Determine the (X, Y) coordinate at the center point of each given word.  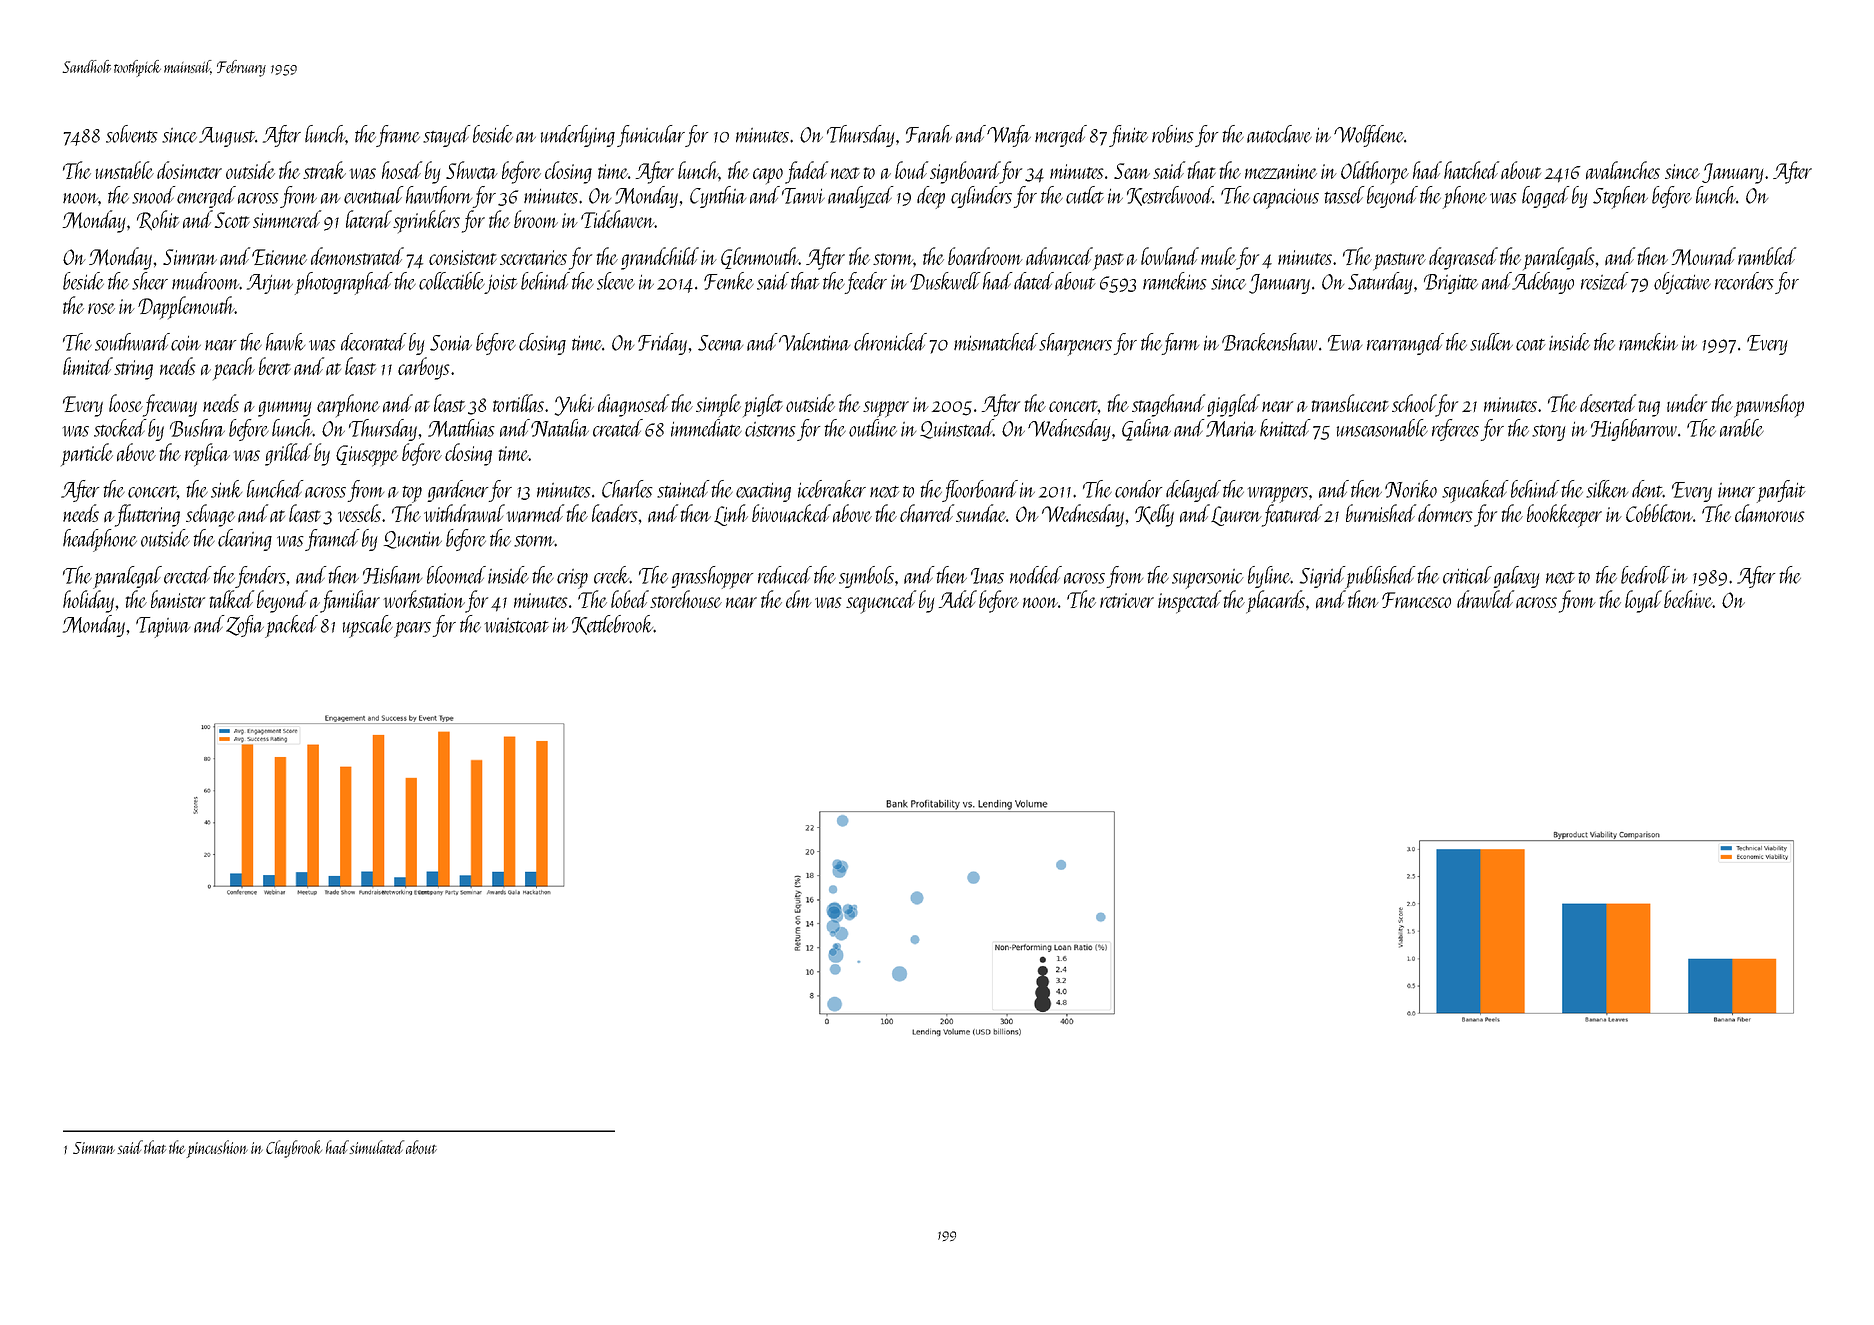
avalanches (1623, 170)
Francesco (1416, 600)
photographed (343, 283)
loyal (1643, 601)
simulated (376, 1147)
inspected (1189, 602)
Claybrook (294, 1149)
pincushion (217, 1149)
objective (1682, 283)
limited (88, 366)
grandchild (660, 258)
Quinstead (957, 429)
